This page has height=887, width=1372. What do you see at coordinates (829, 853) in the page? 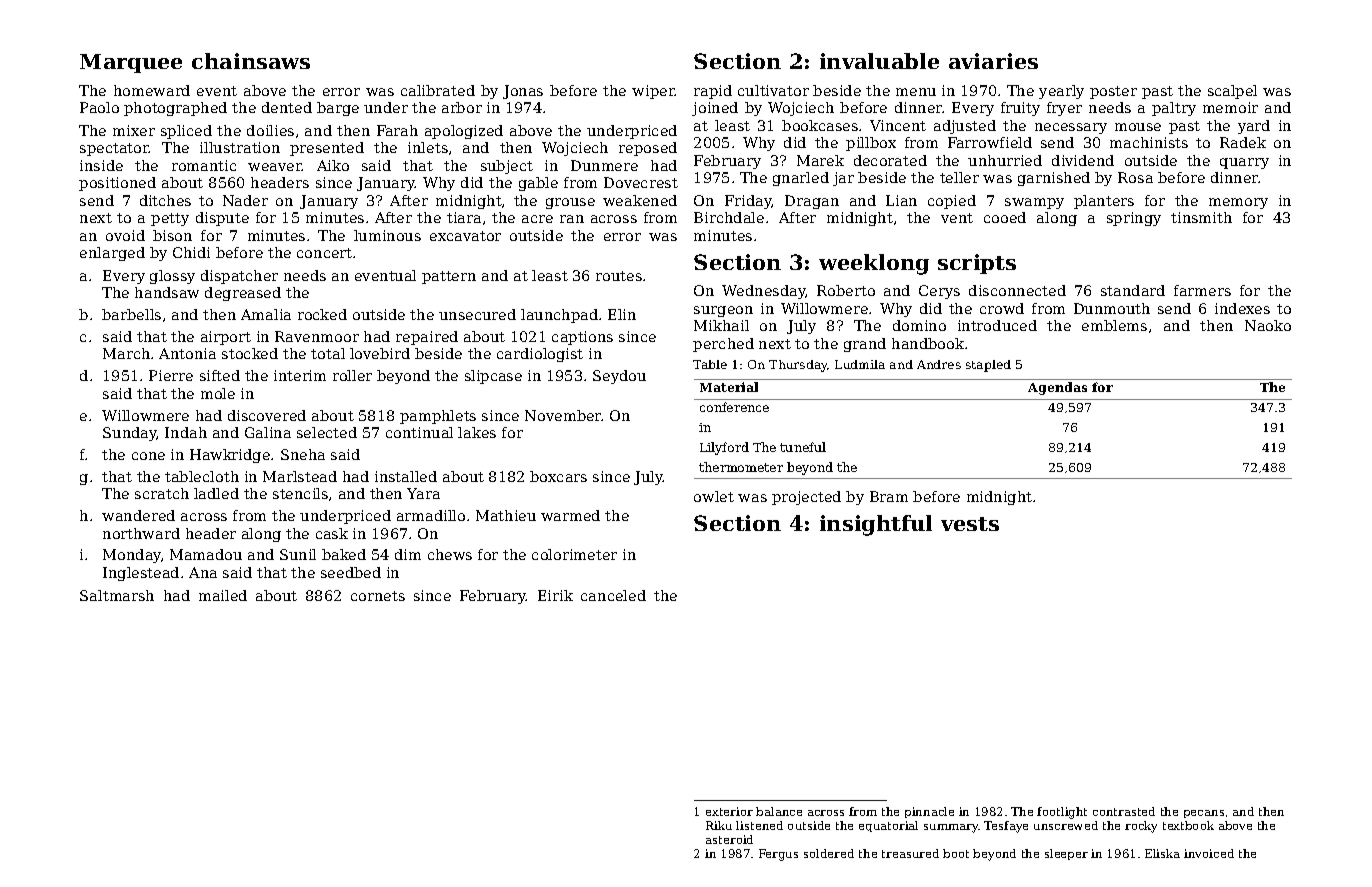
I see `soldered` at bounding box center [829, 853].
